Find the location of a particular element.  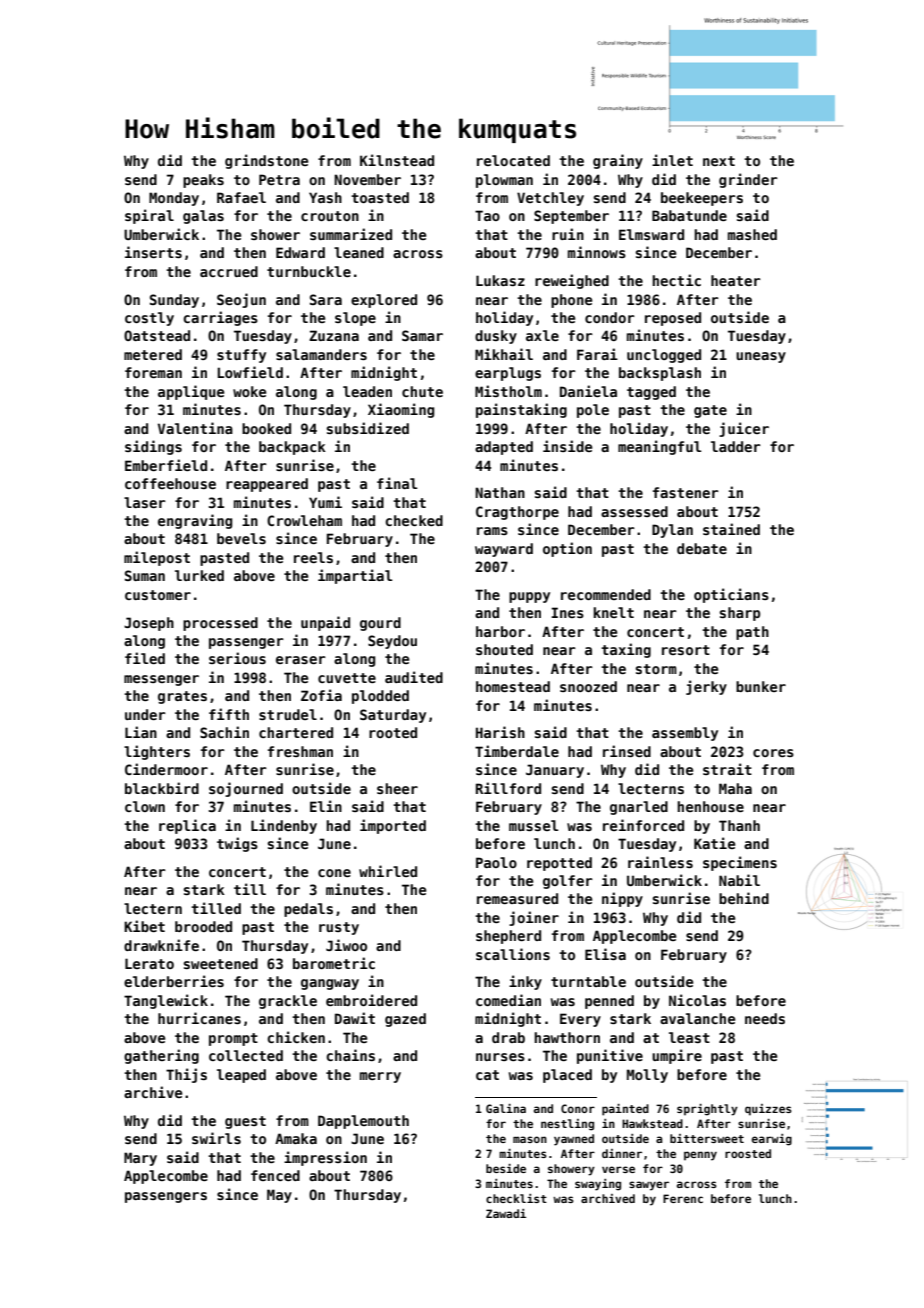

puppy is located at coordinates (529, 597).
